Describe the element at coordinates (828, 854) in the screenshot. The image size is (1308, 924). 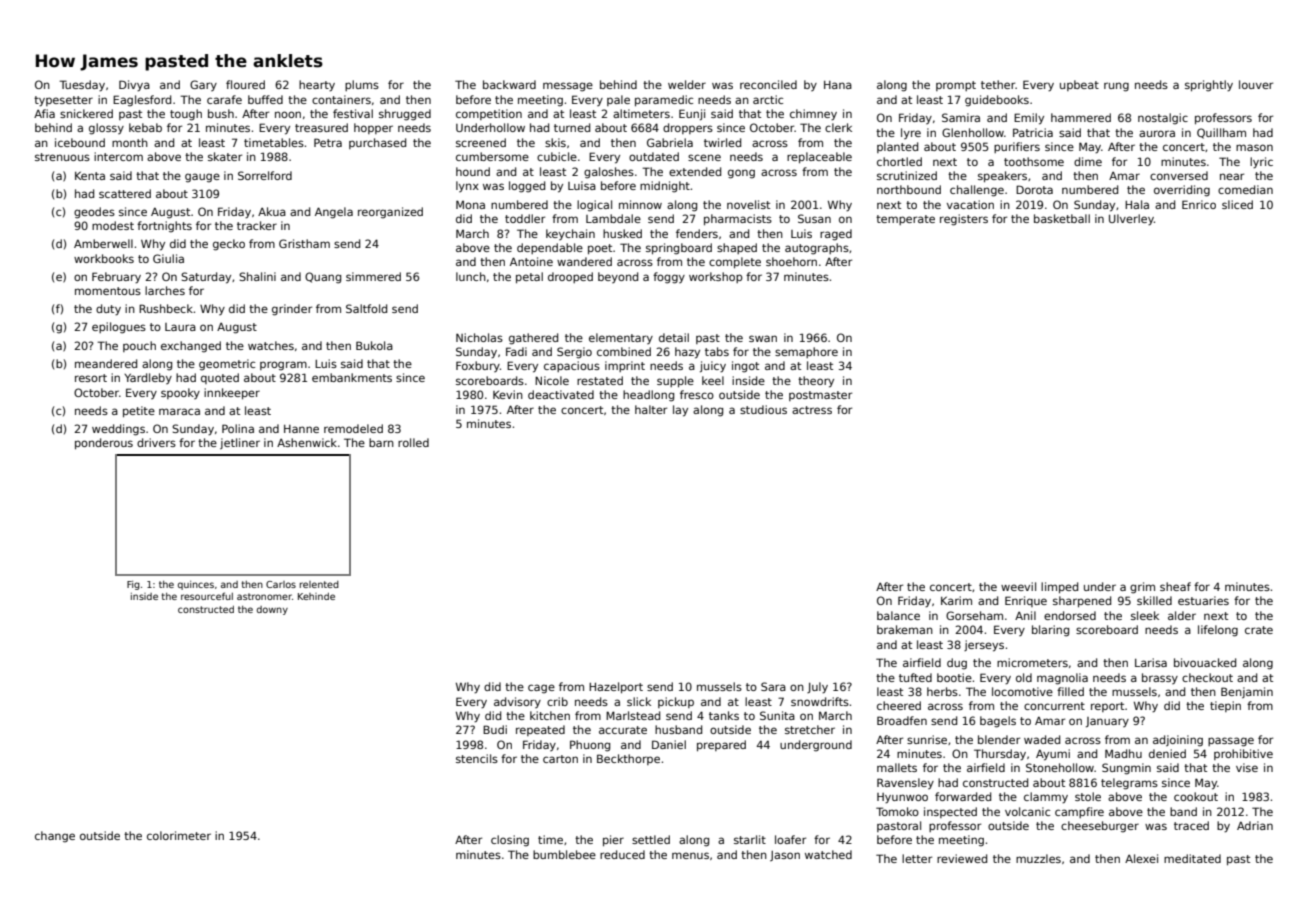
I see `watched` at that location.
